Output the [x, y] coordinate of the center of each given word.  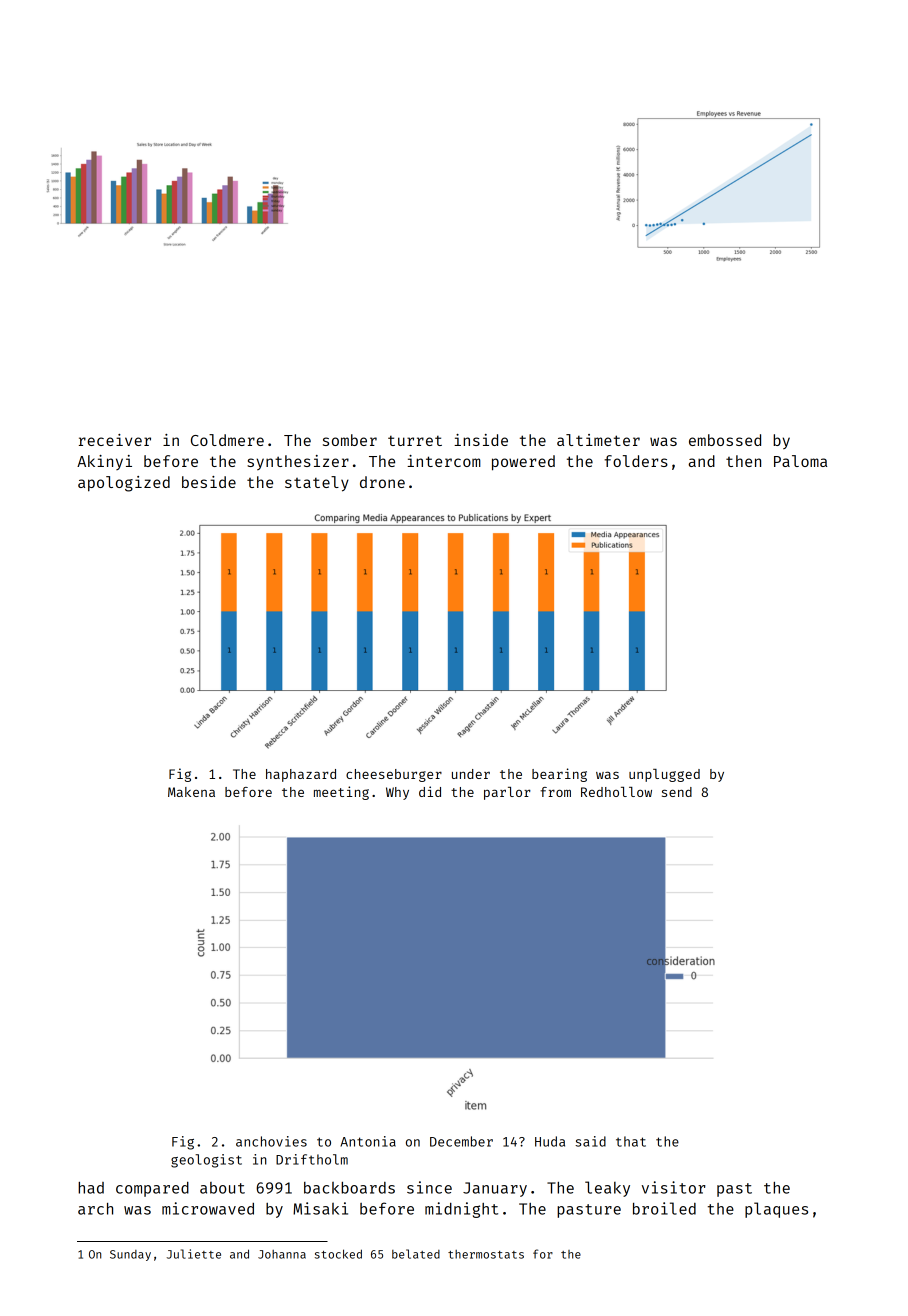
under [471, 774]
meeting [341, 793]
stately [317, 484]
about [222, 1188]
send [677, 792]
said [590, 1141]
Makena [191, 792]
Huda [550, 1141]
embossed [725, 440]
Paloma [800, 461]
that [631, 1141]
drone [382, 482]
